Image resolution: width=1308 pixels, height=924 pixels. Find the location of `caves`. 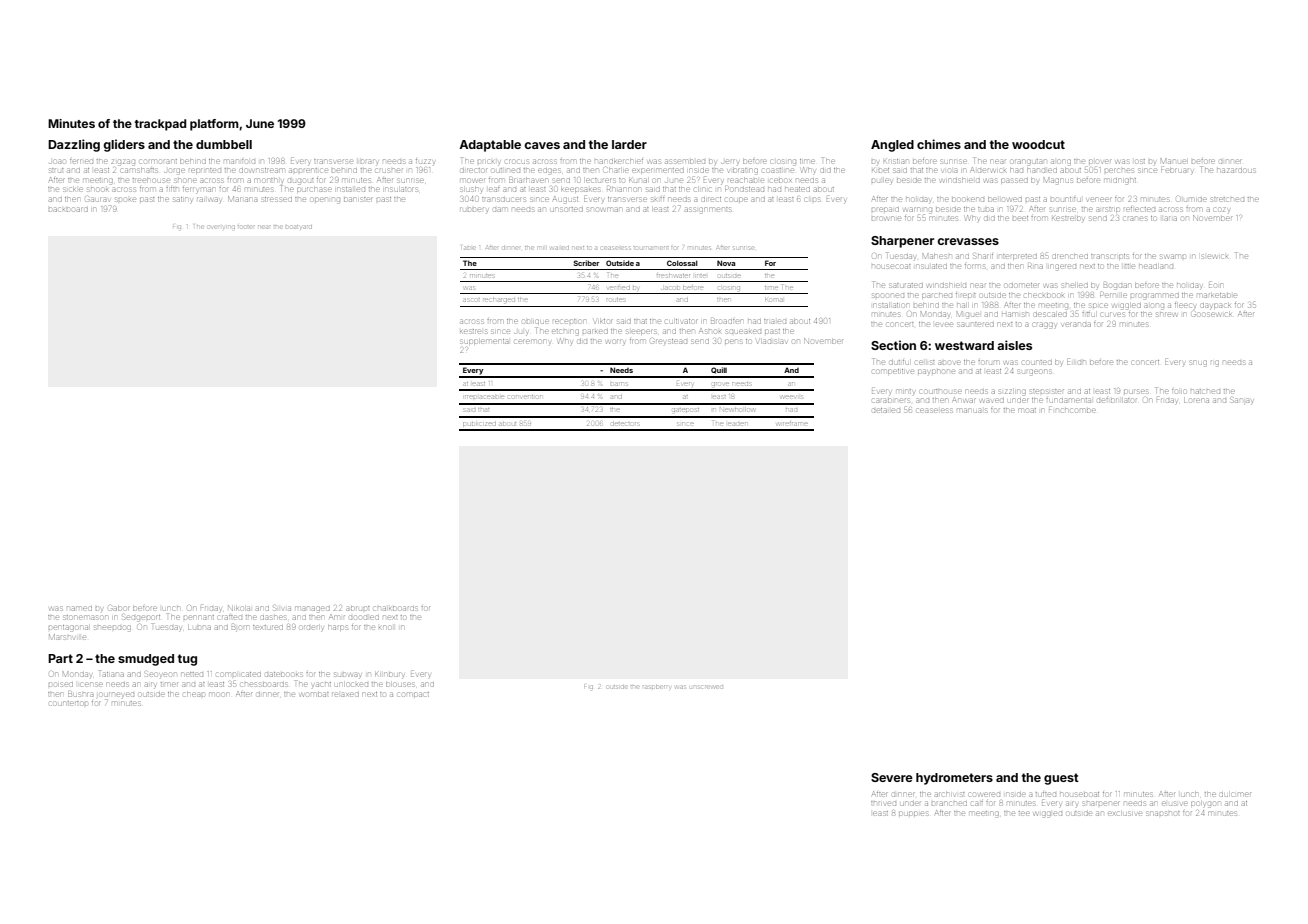

caves is located at coordinates (542, 145).
